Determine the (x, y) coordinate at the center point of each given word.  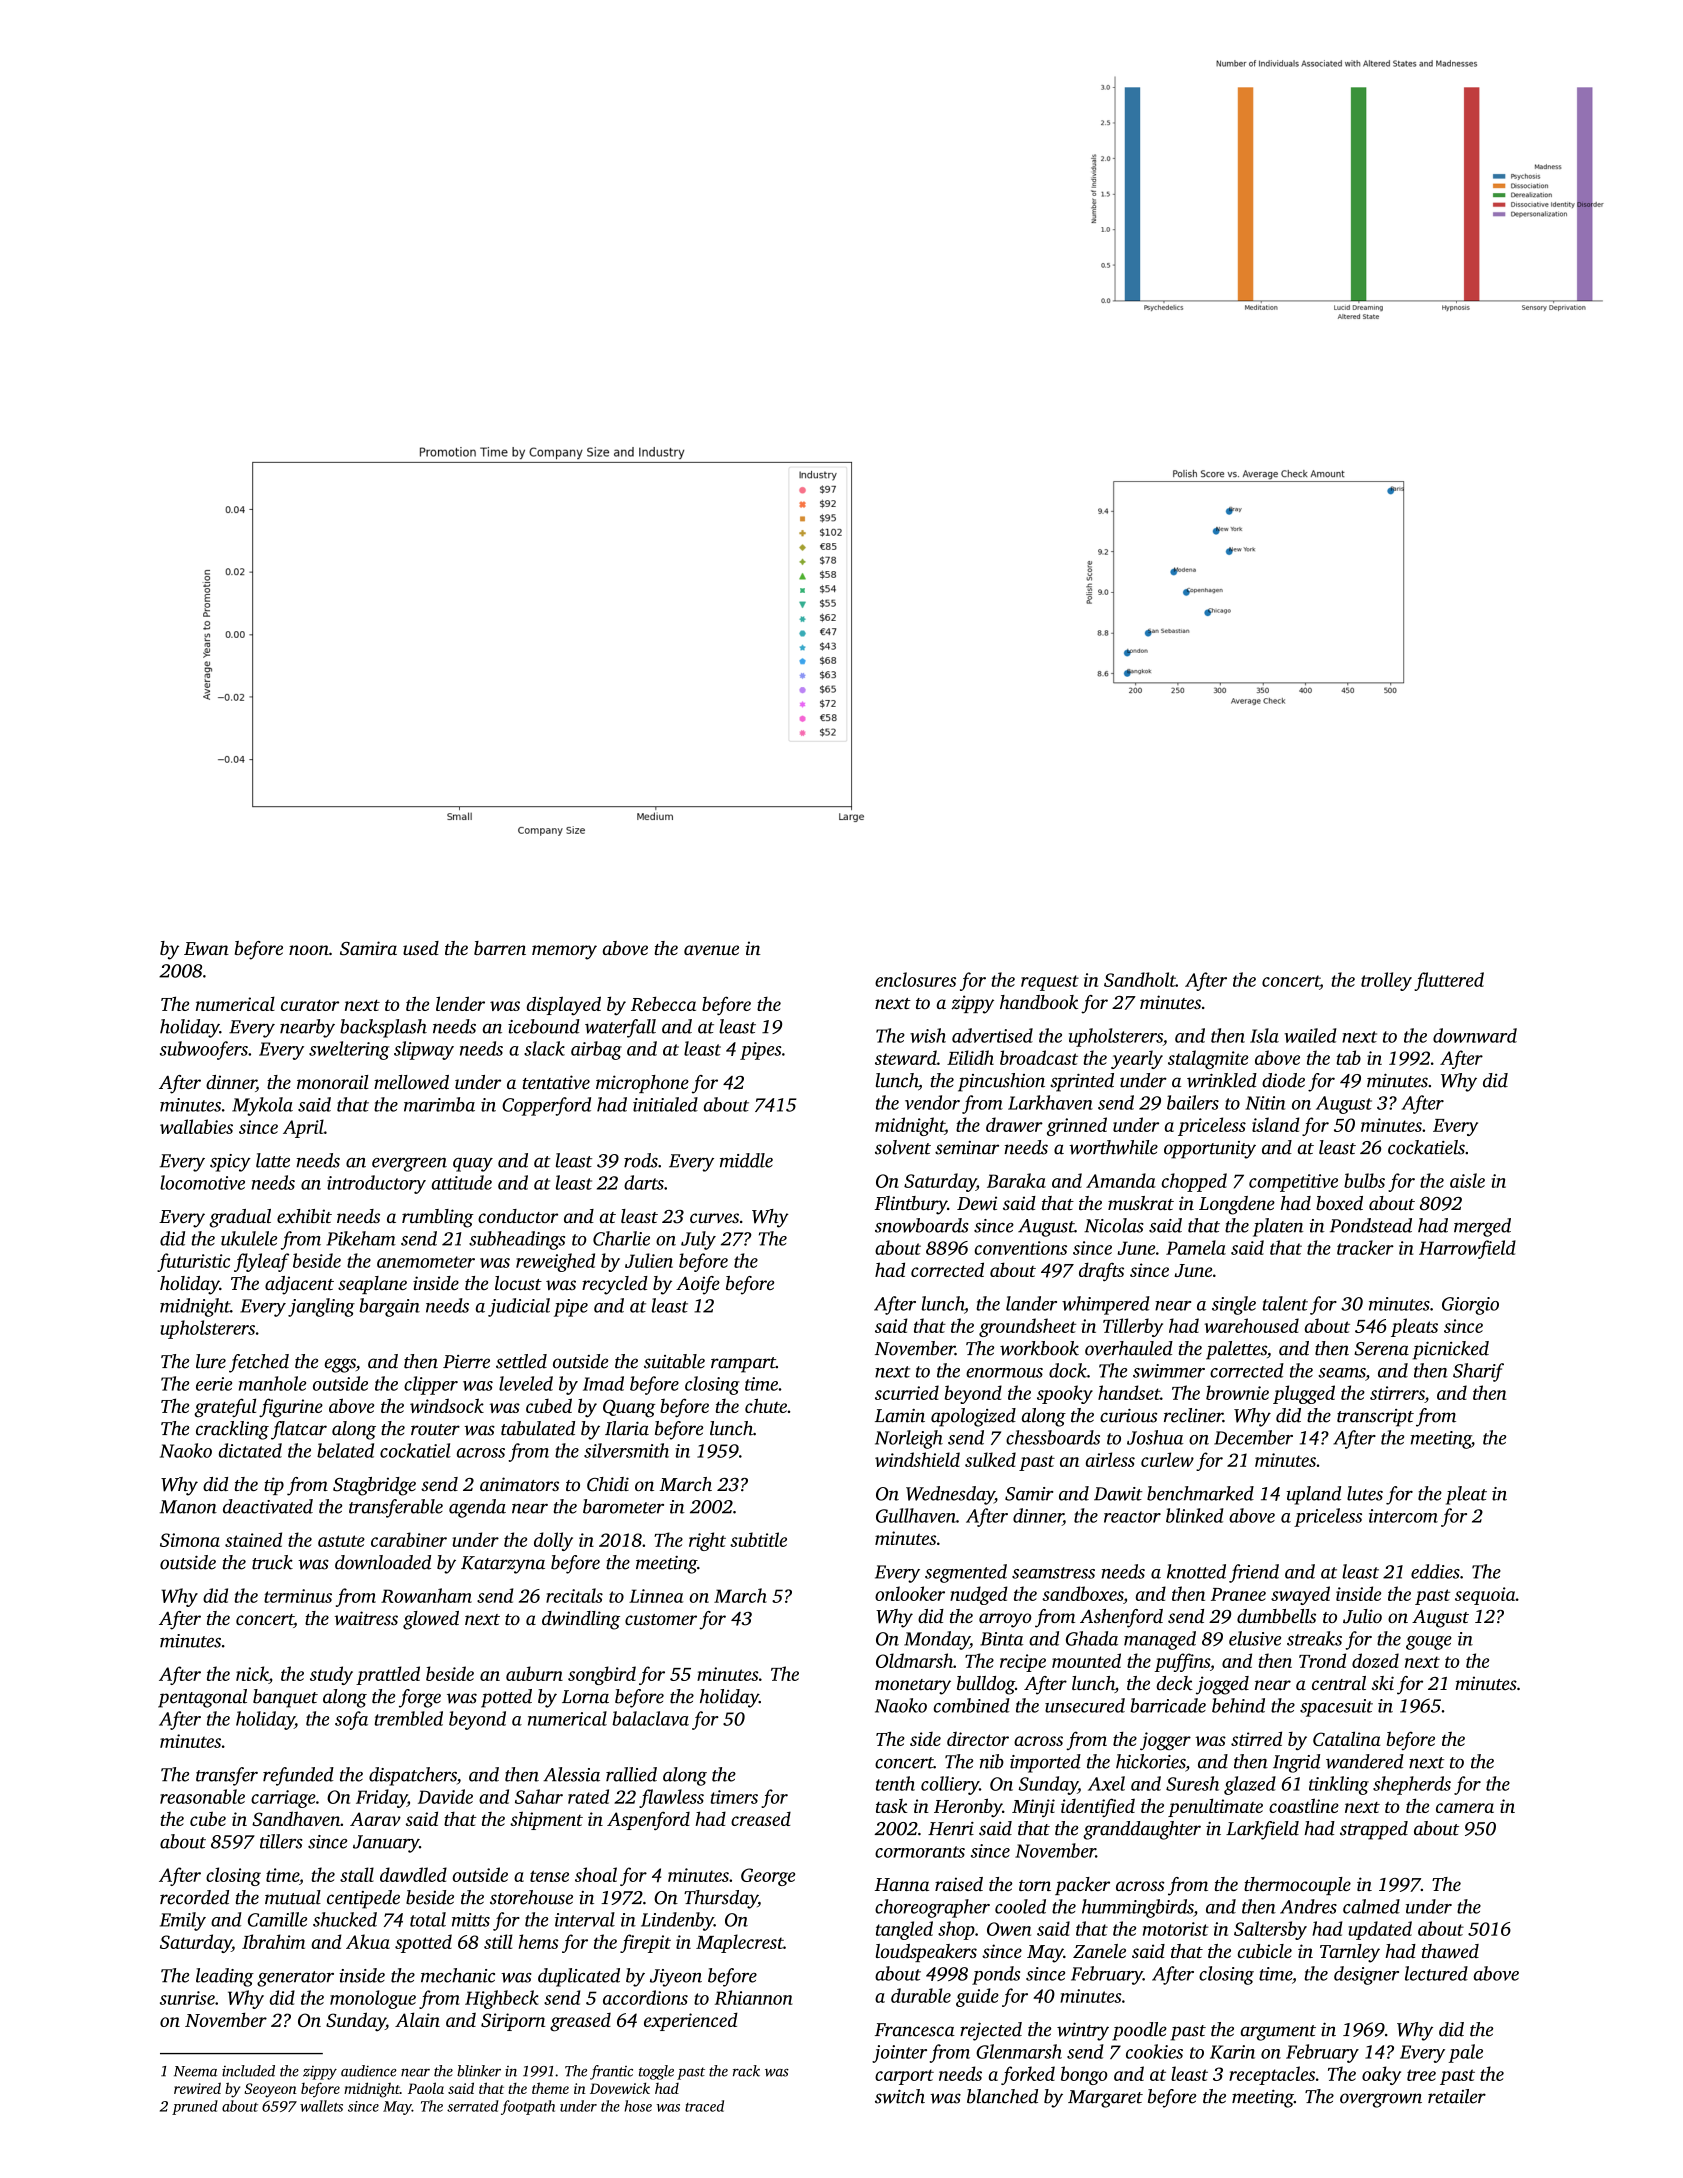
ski (1383, 1683)
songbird (602, 1675)
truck (272, 1562)
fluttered (1449, 981)
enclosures (915, 979)
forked (1028, 2075)
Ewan (206, 948)
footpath (528, 2107)
